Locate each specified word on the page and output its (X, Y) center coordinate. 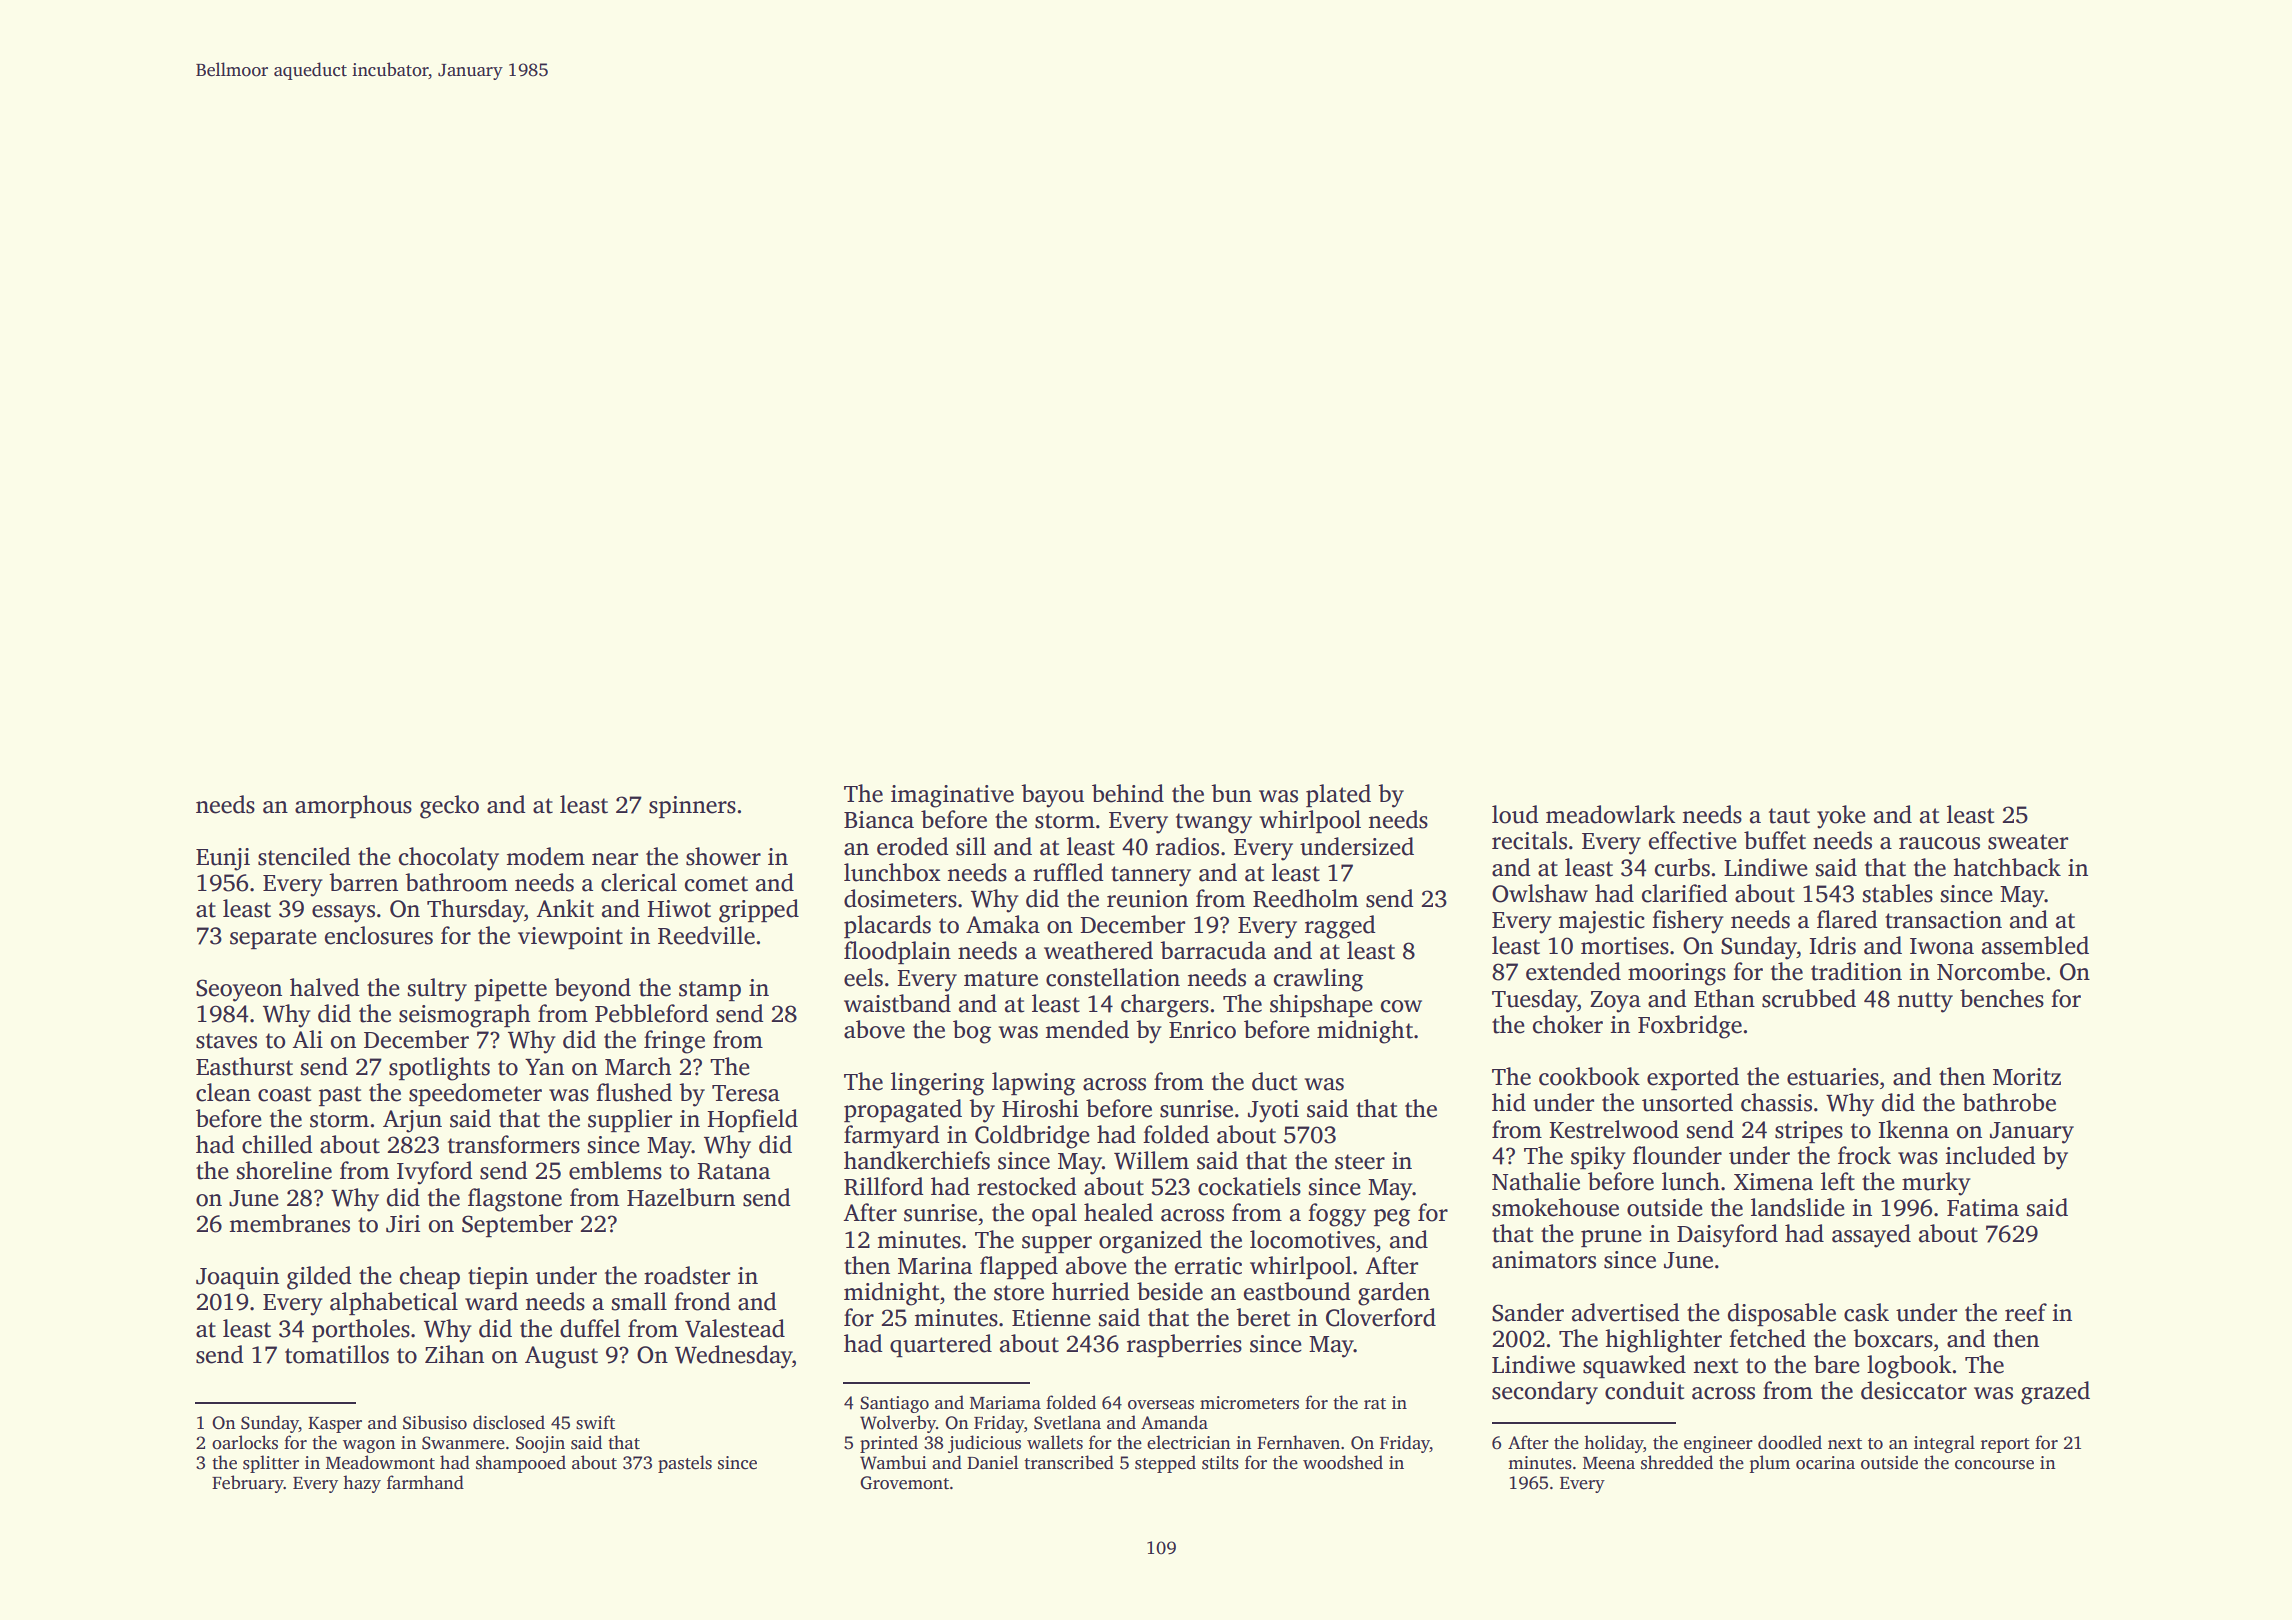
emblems (615, 1170)
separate (273, 939)
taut (1789, 816)
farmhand (425, 1482)
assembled (2035, 945)
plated (1338, 795)
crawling (1318, 980)
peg (1392, 1218)
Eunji (223, 859)
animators (1544, 1260)
